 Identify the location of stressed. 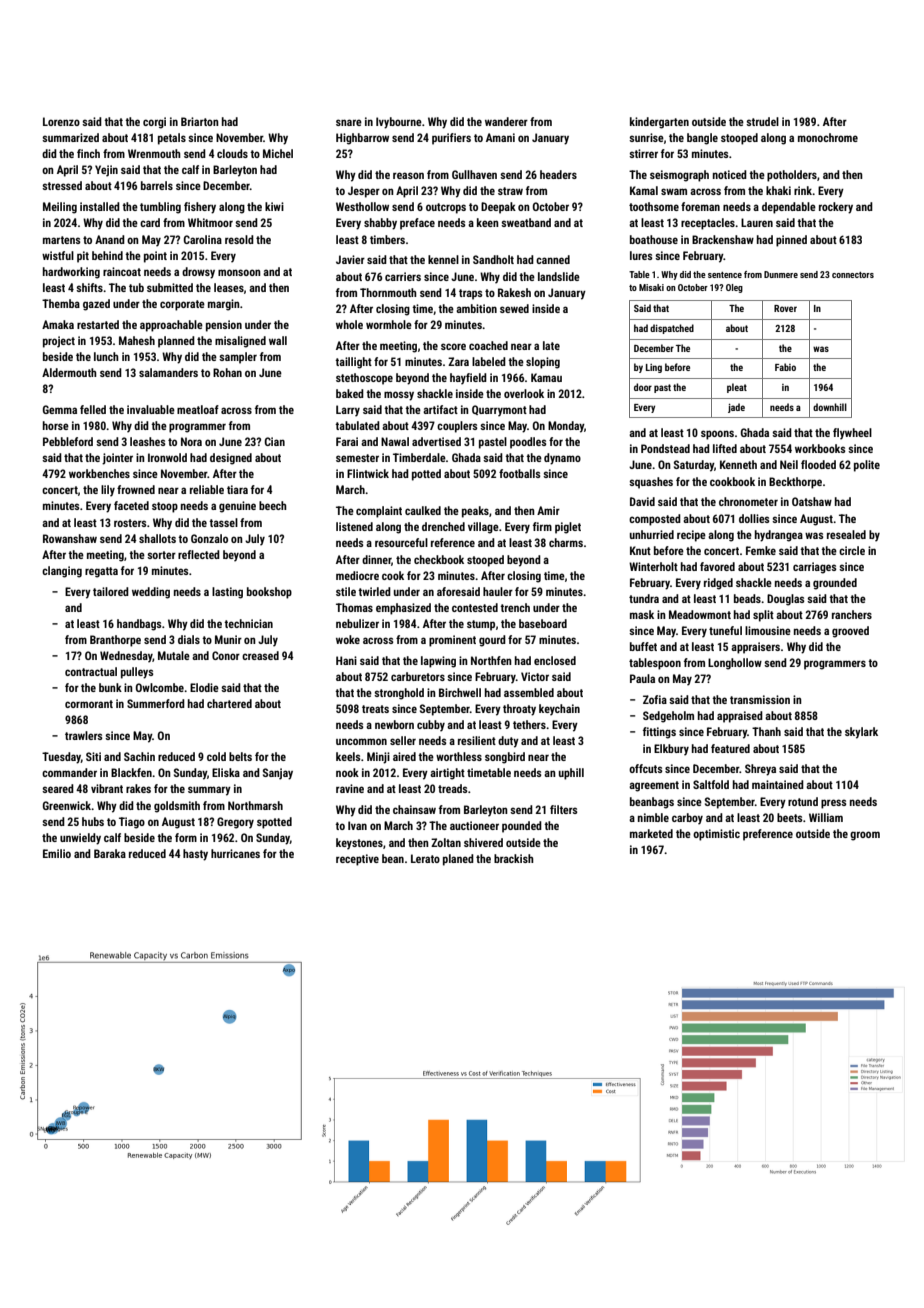
(62, 185).
